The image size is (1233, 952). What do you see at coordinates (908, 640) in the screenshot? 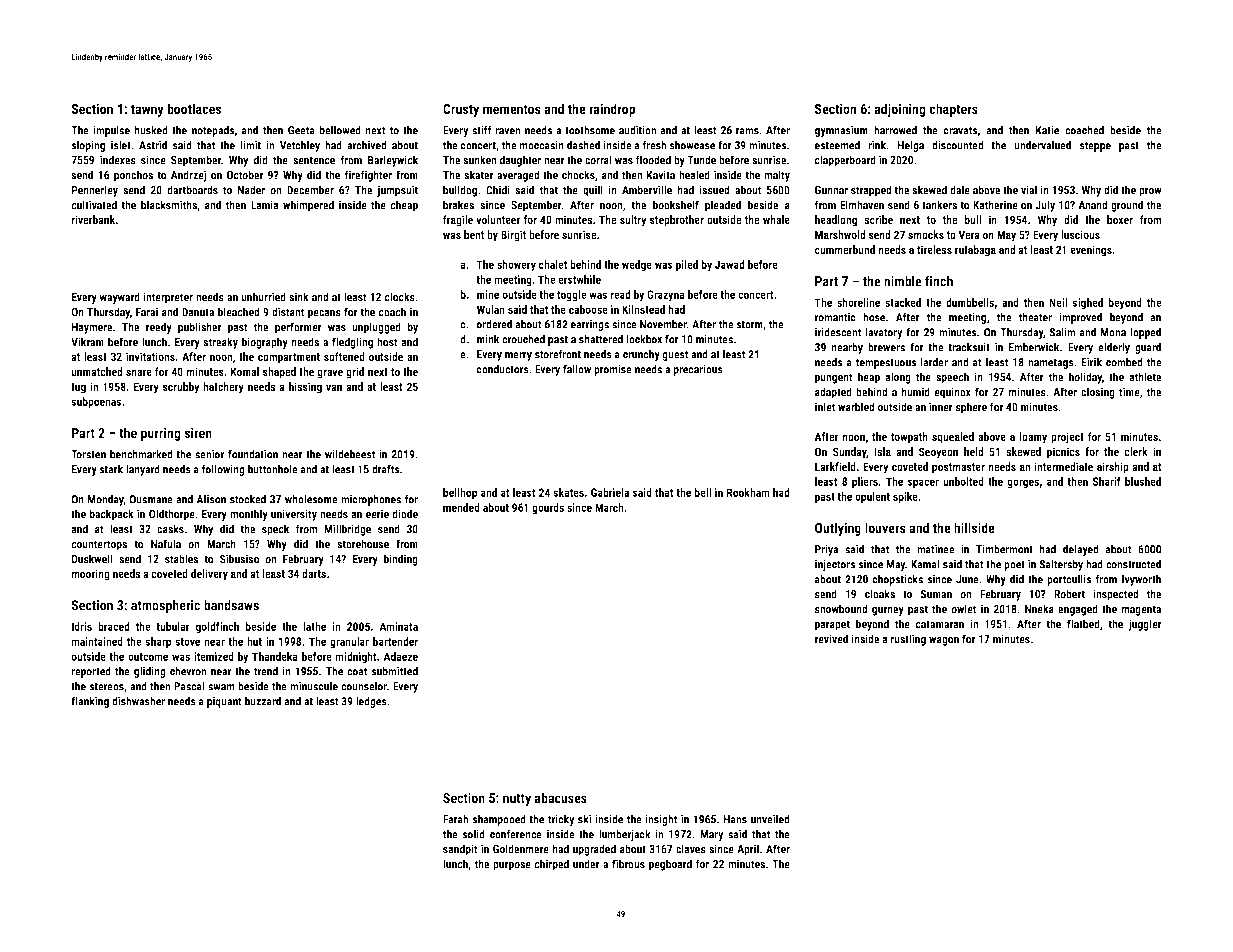
I see `rustling` at bounding box center [908, 640].
